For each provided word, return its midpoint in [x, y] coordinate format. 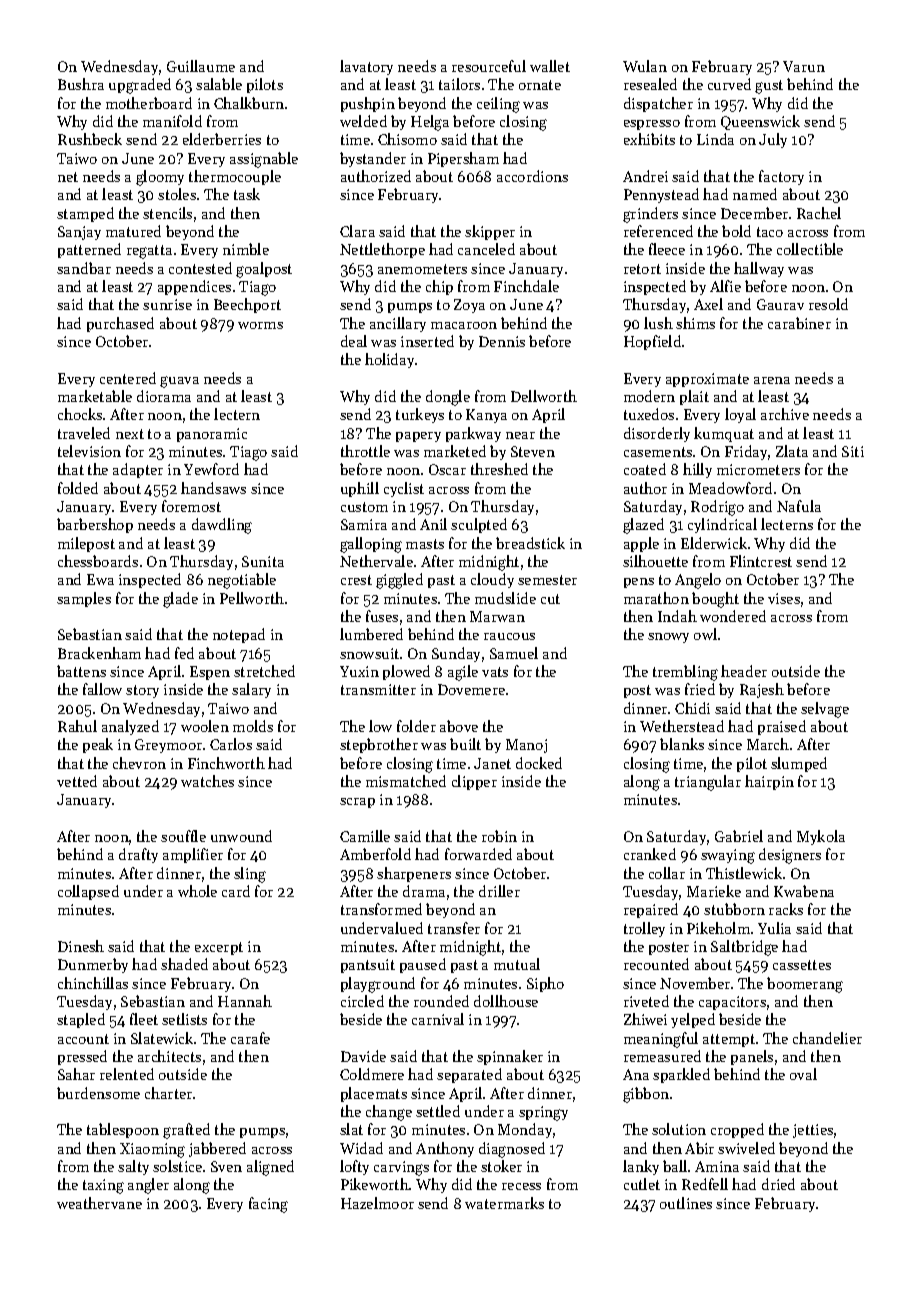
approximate [707, 380]
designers [790, 856]
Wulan [645, 66]
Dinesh [81, 946]
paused [423, 965]
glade [180, 600]
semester [547, 580]
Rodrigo [717, 508]
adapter [138, 470]
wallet [550, 66]
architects [169, 1056]
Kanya [486, 416]
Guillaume [201, 66]
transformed [381, 909]
